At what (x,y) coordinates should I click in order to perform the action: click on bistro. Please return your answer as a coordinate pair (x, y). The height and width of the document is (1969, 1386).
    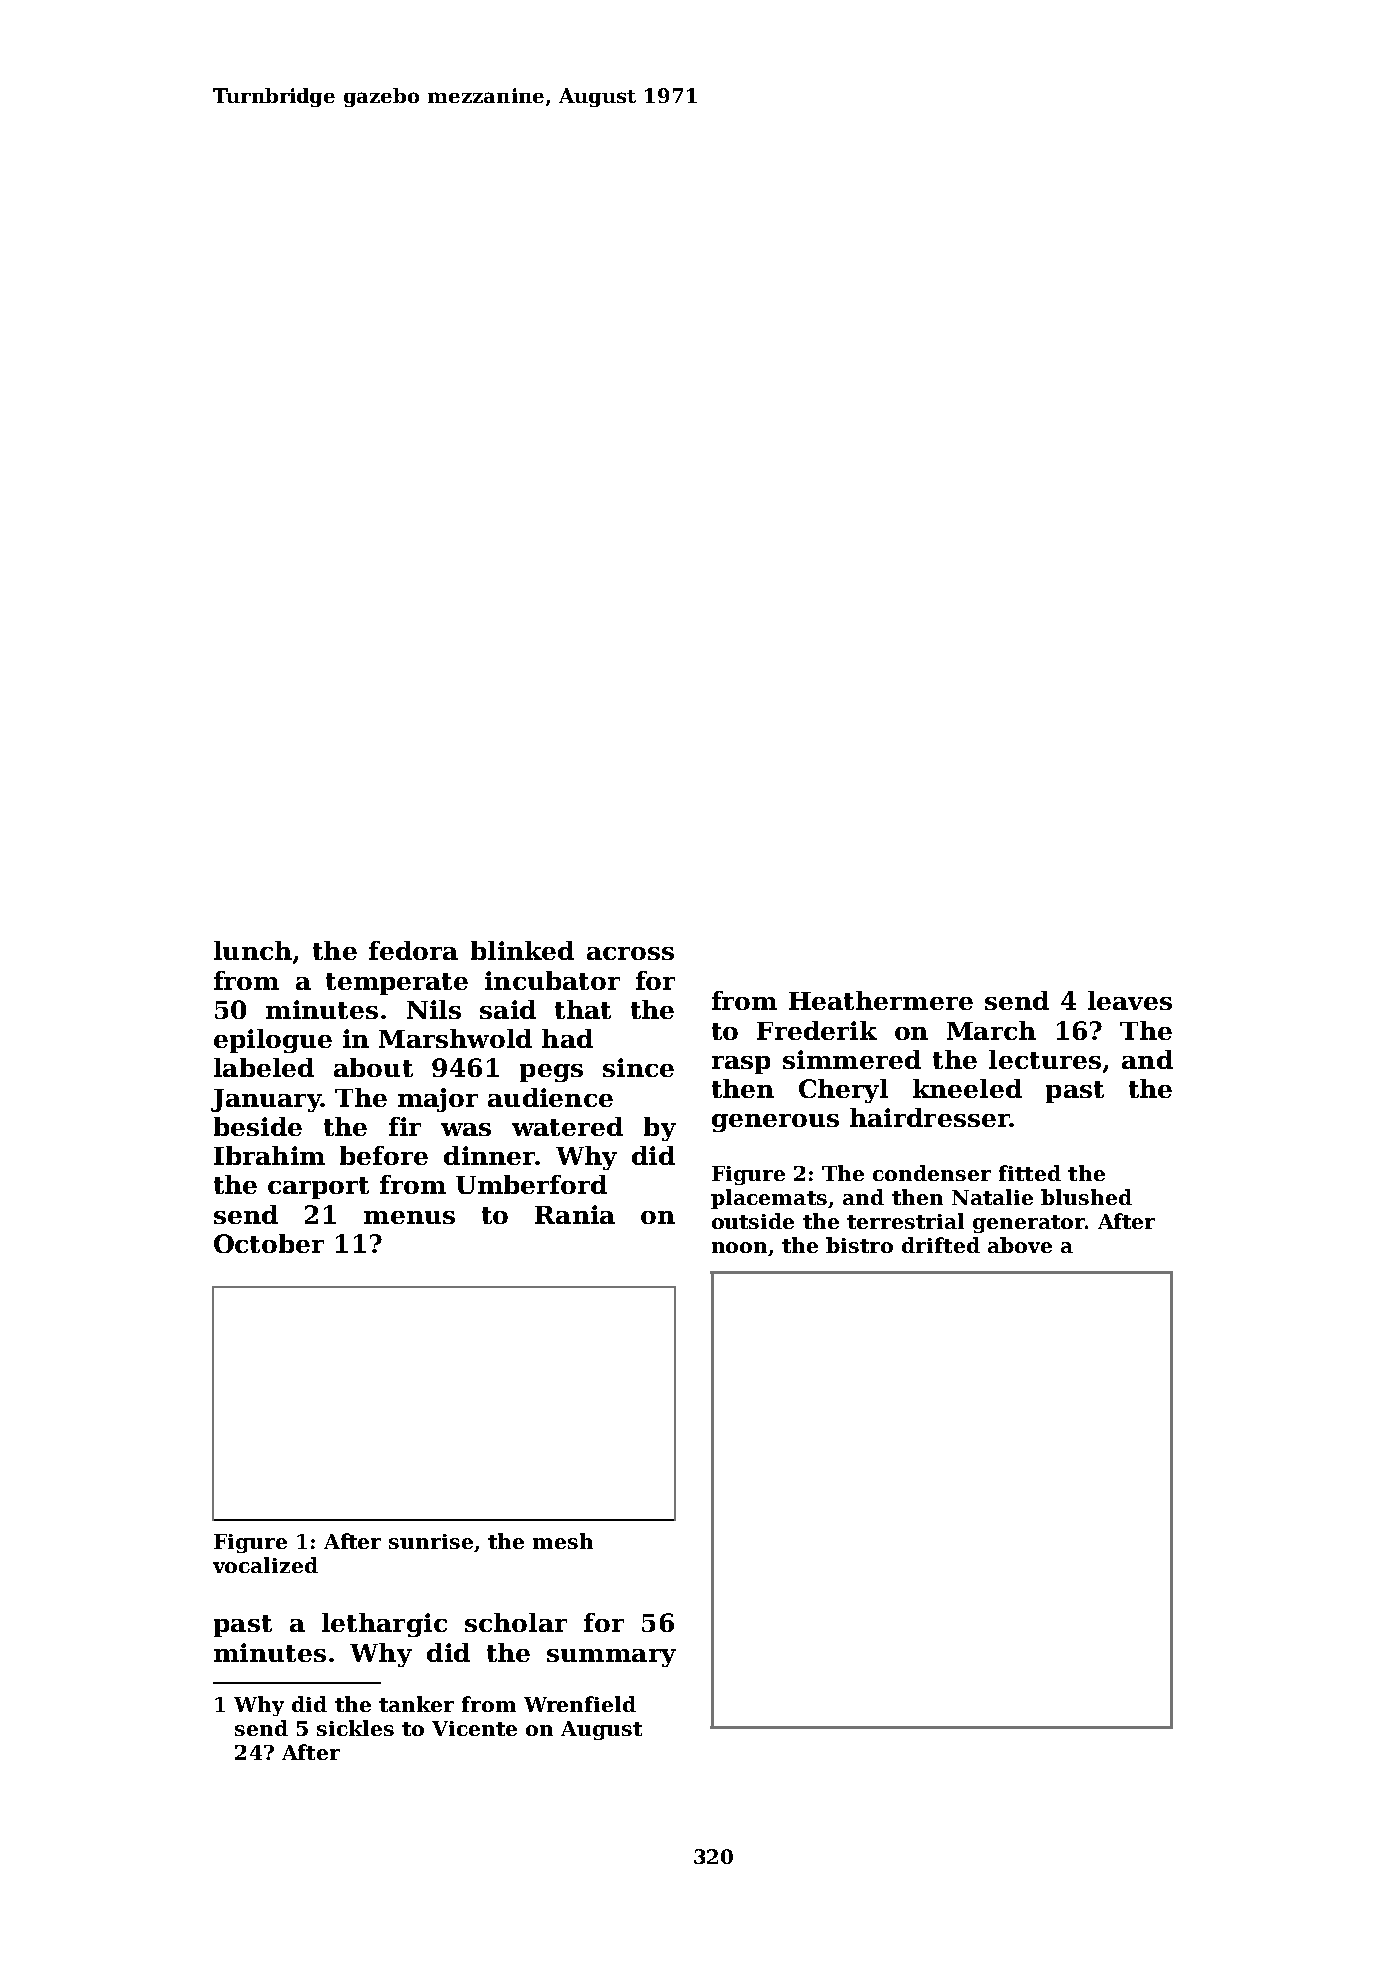
    Looking at the image, I should click on (859, 1245).
